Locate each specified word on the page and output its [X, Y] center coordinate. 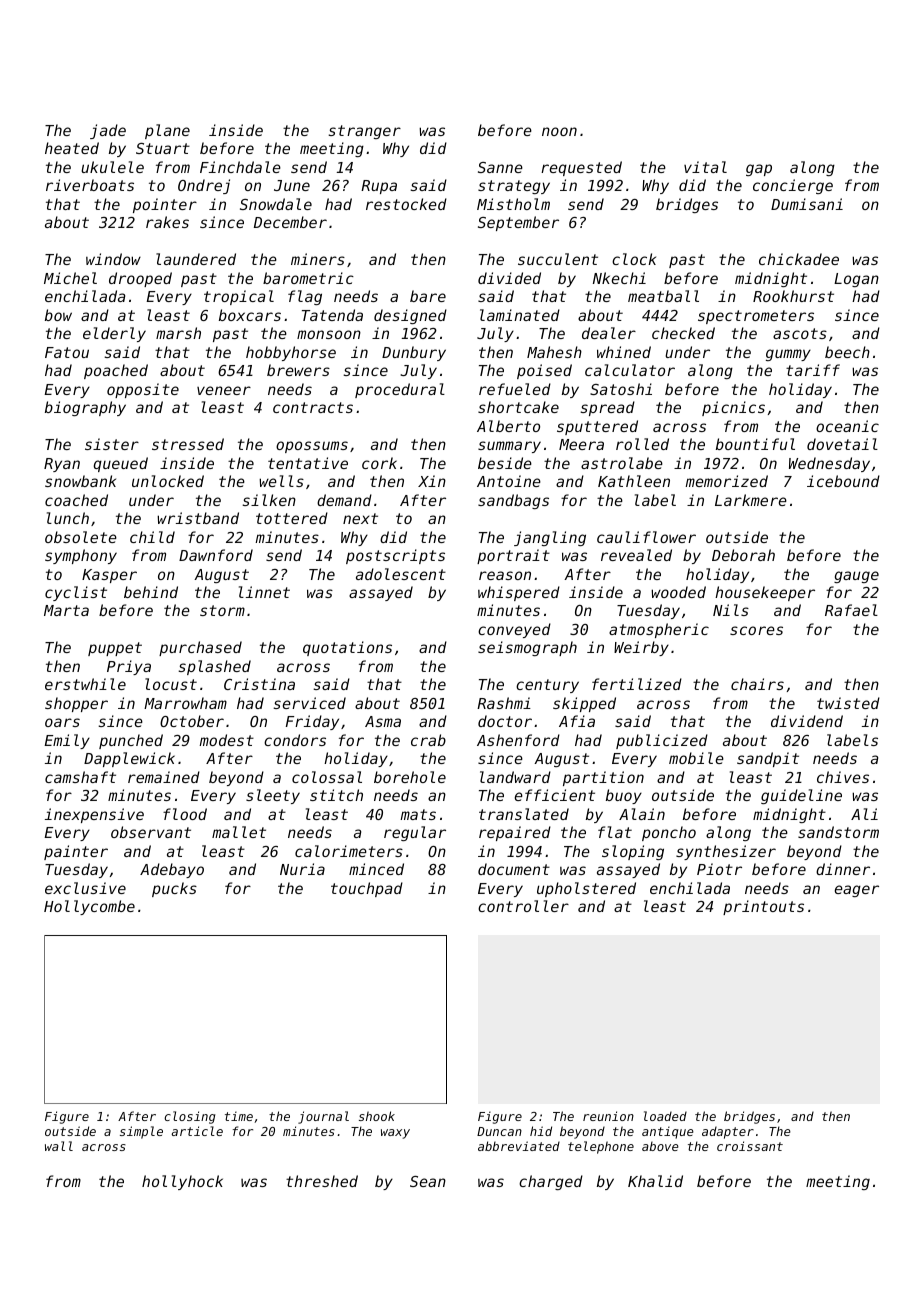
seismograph [527, 648]
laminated [520, 315]
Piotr [719, 869]
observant [151, 832]
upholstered [586, 889]
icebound [843, 481]
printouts [763, 907]
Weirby [641, 648]
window [113, 259]
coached [76, 500]
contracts [313, 407]
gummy [788, 355]
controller [523, 906]
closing [190, 1117]
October [192, 721]
